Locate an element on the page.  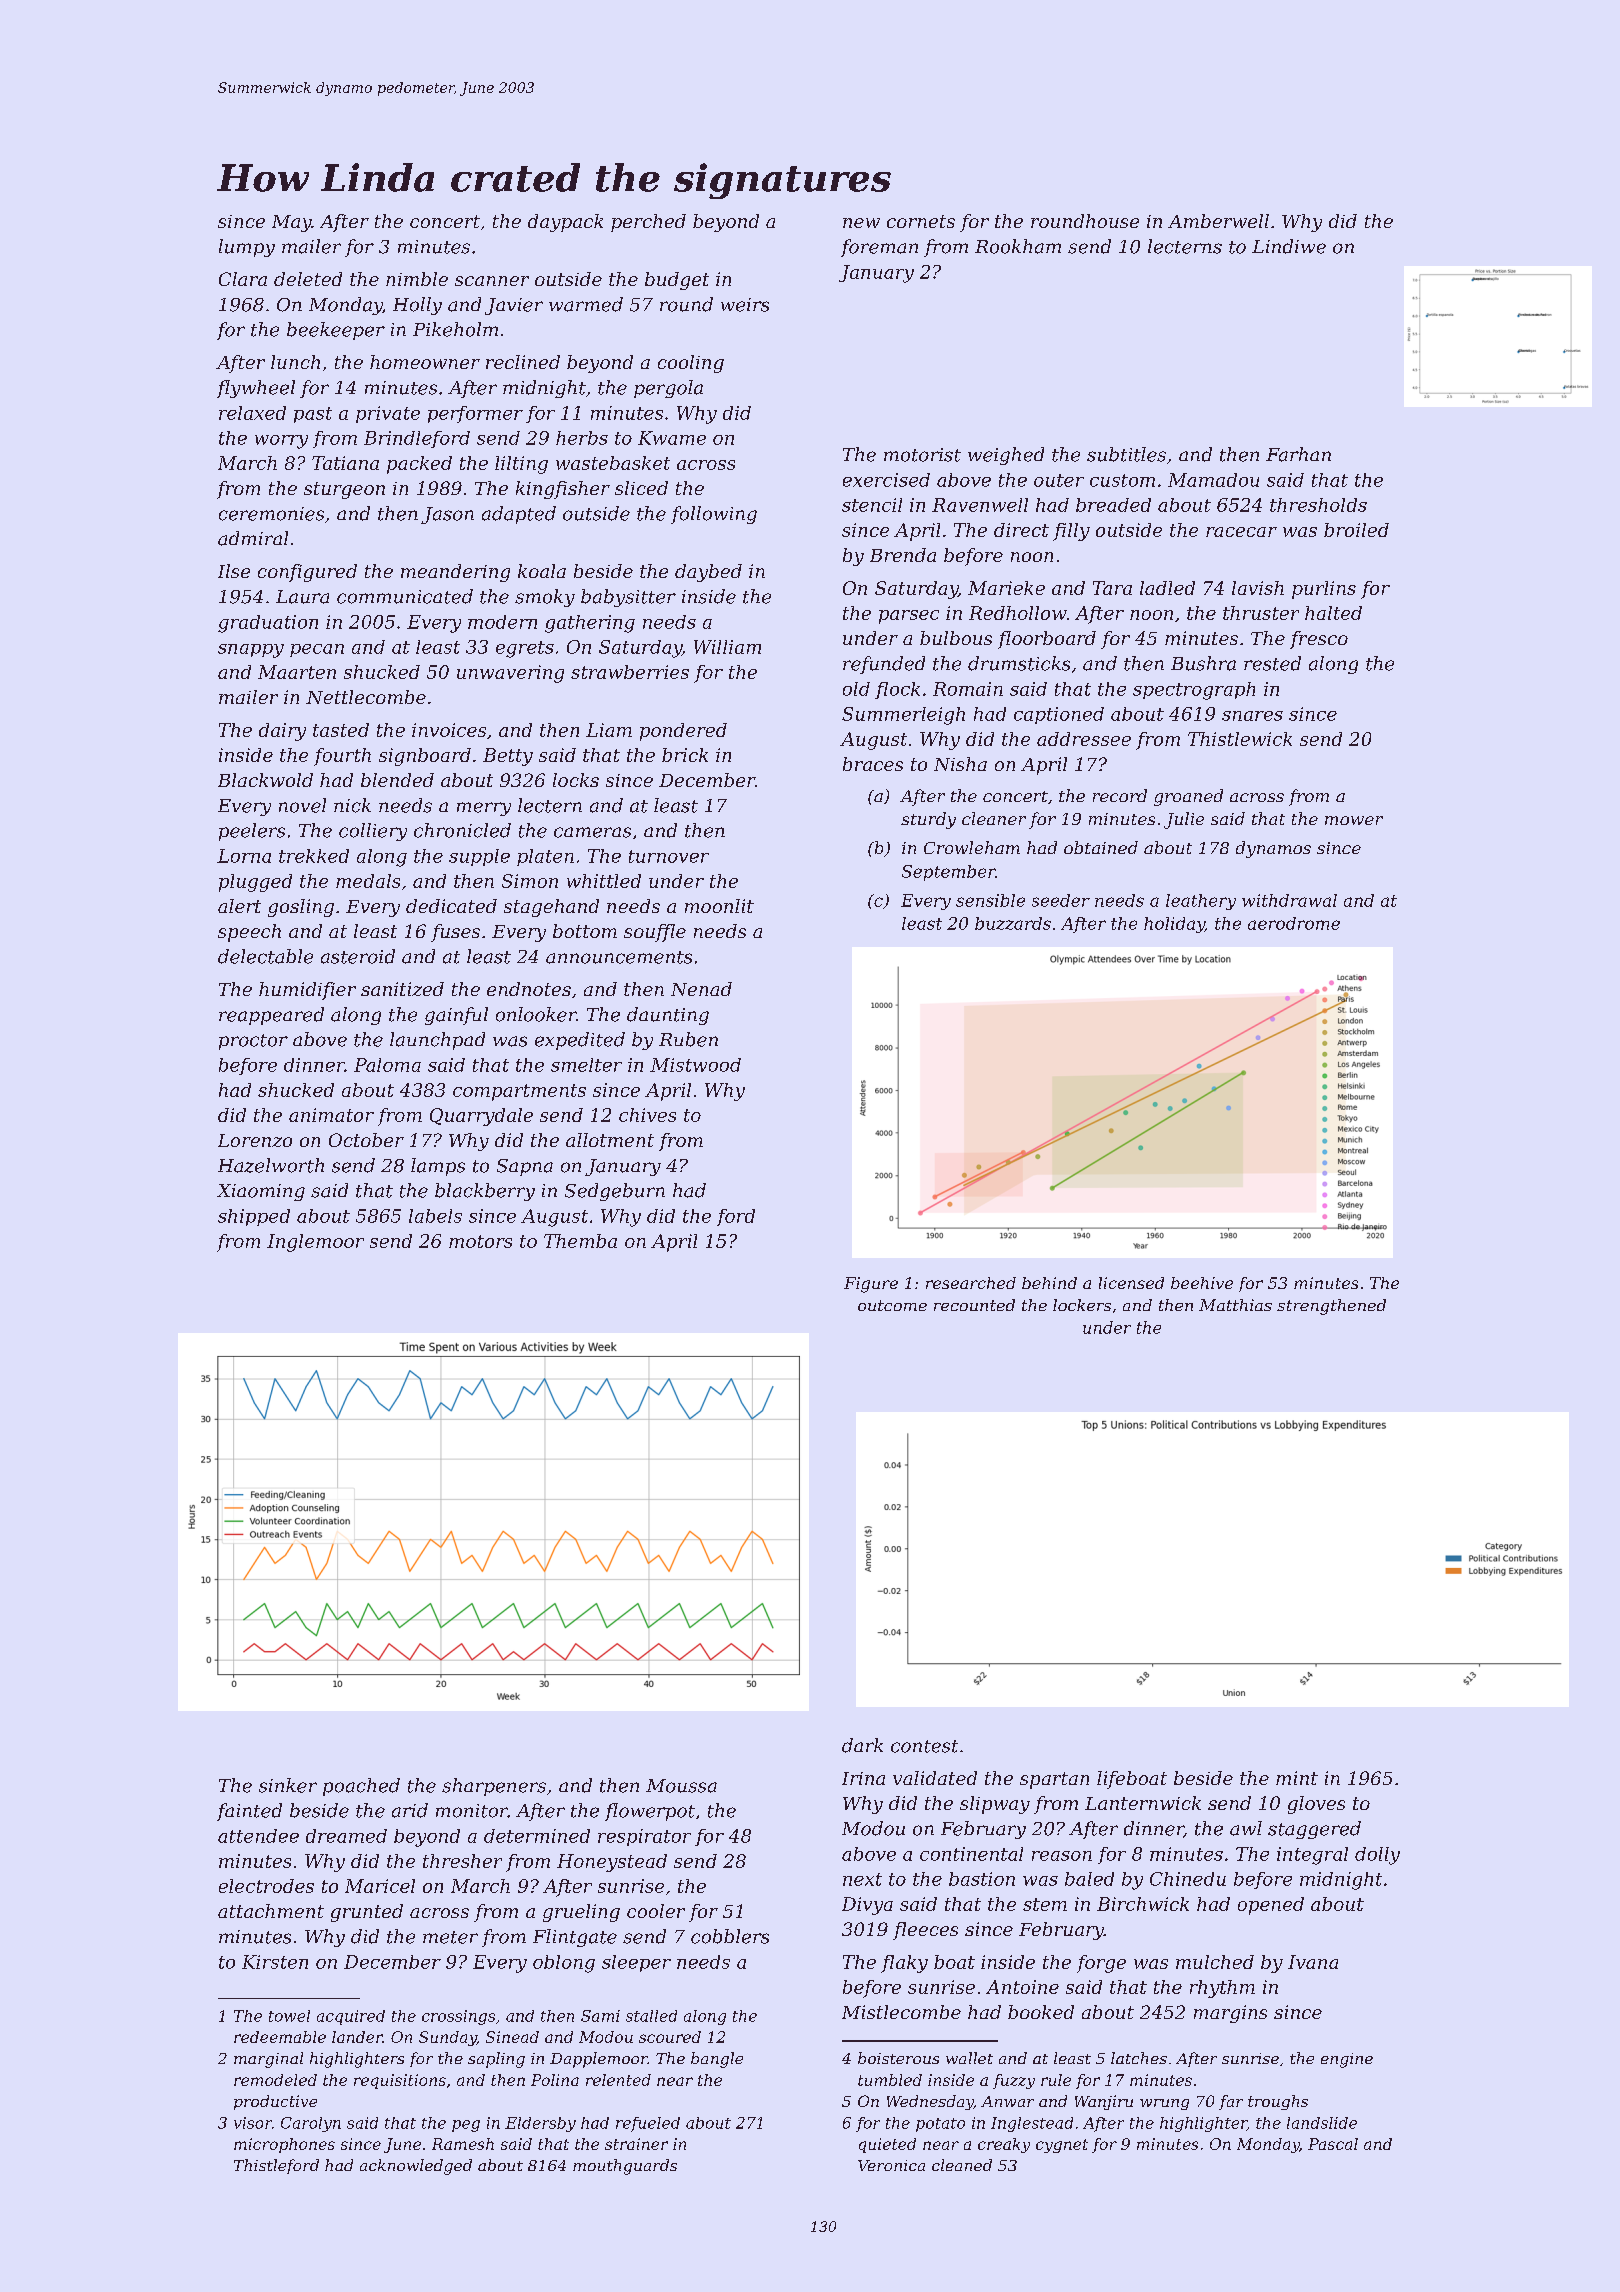
nimble is located at coordinates (417, 279).
